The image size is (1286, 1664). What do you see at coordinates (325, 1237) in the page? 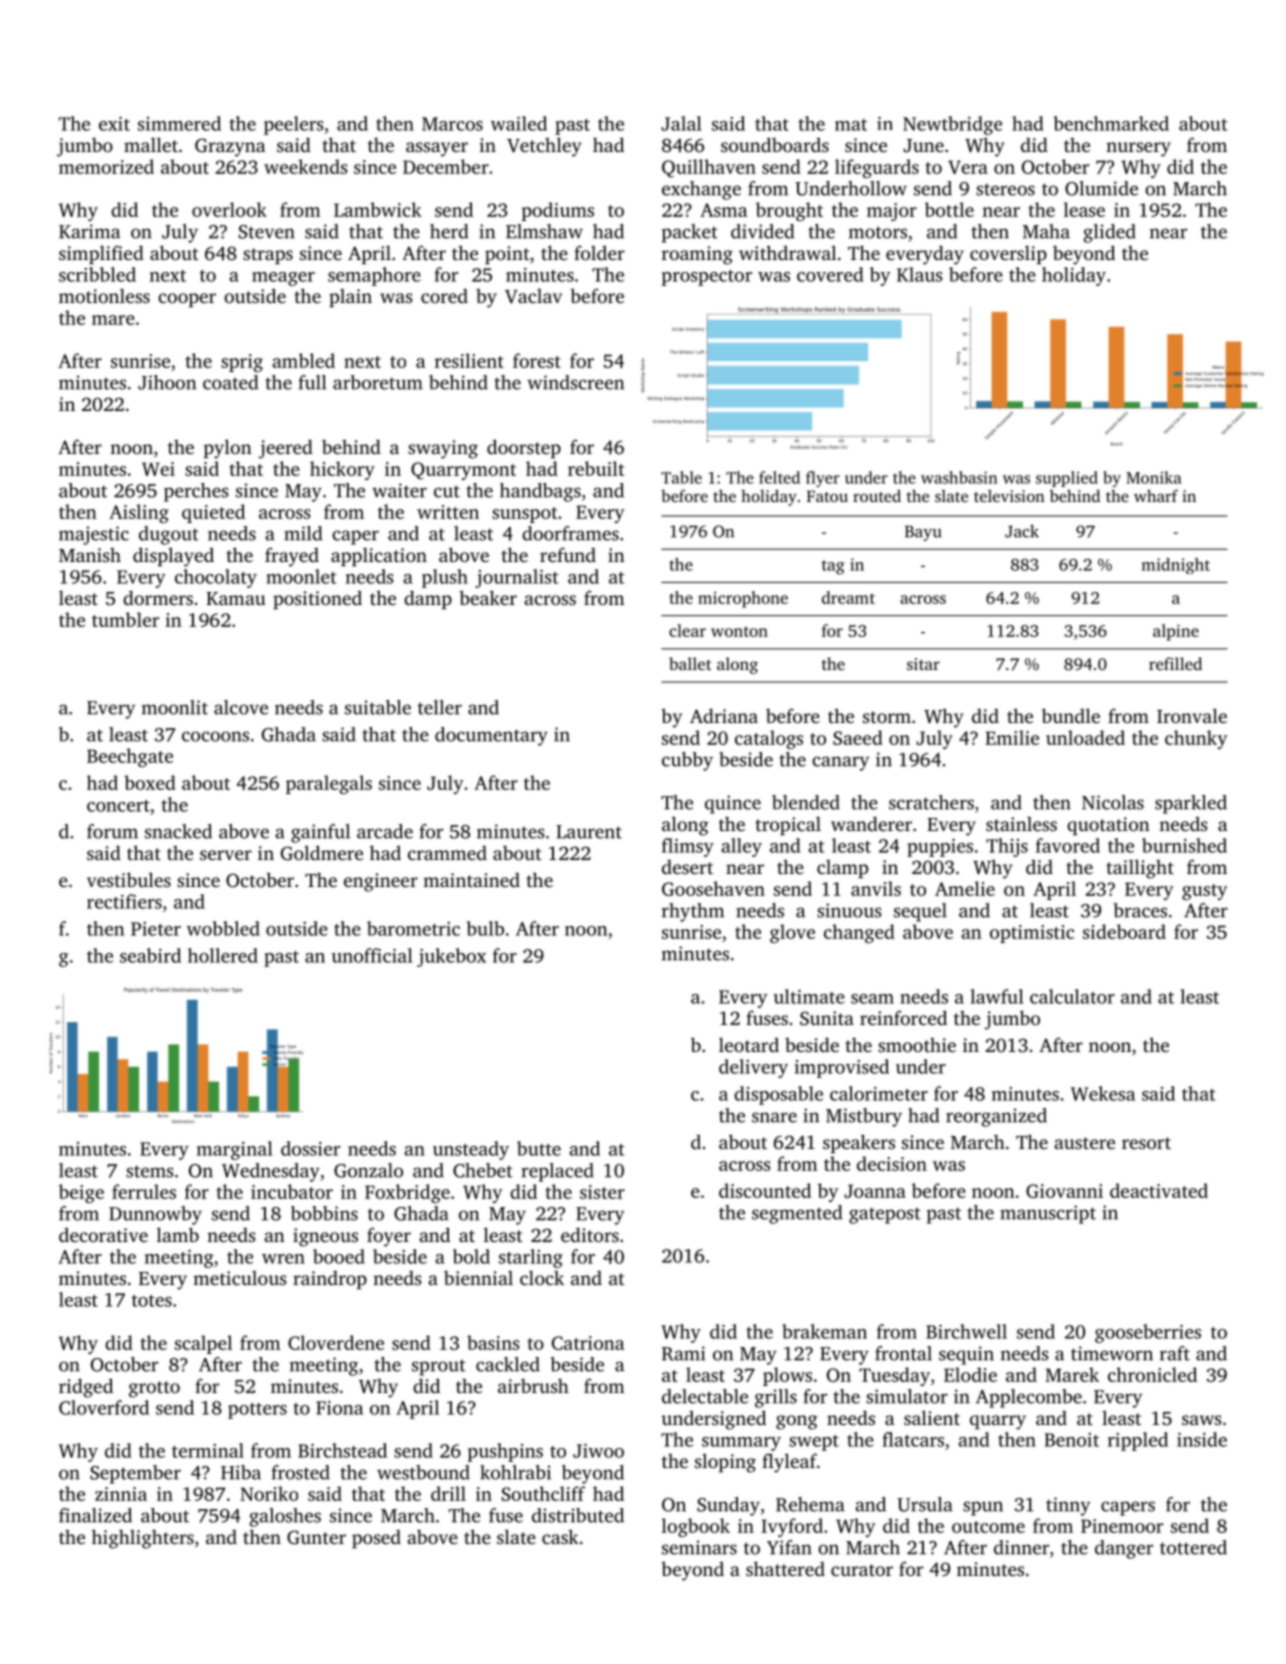
I see `igneous` at bounding box center [325, 1237].
